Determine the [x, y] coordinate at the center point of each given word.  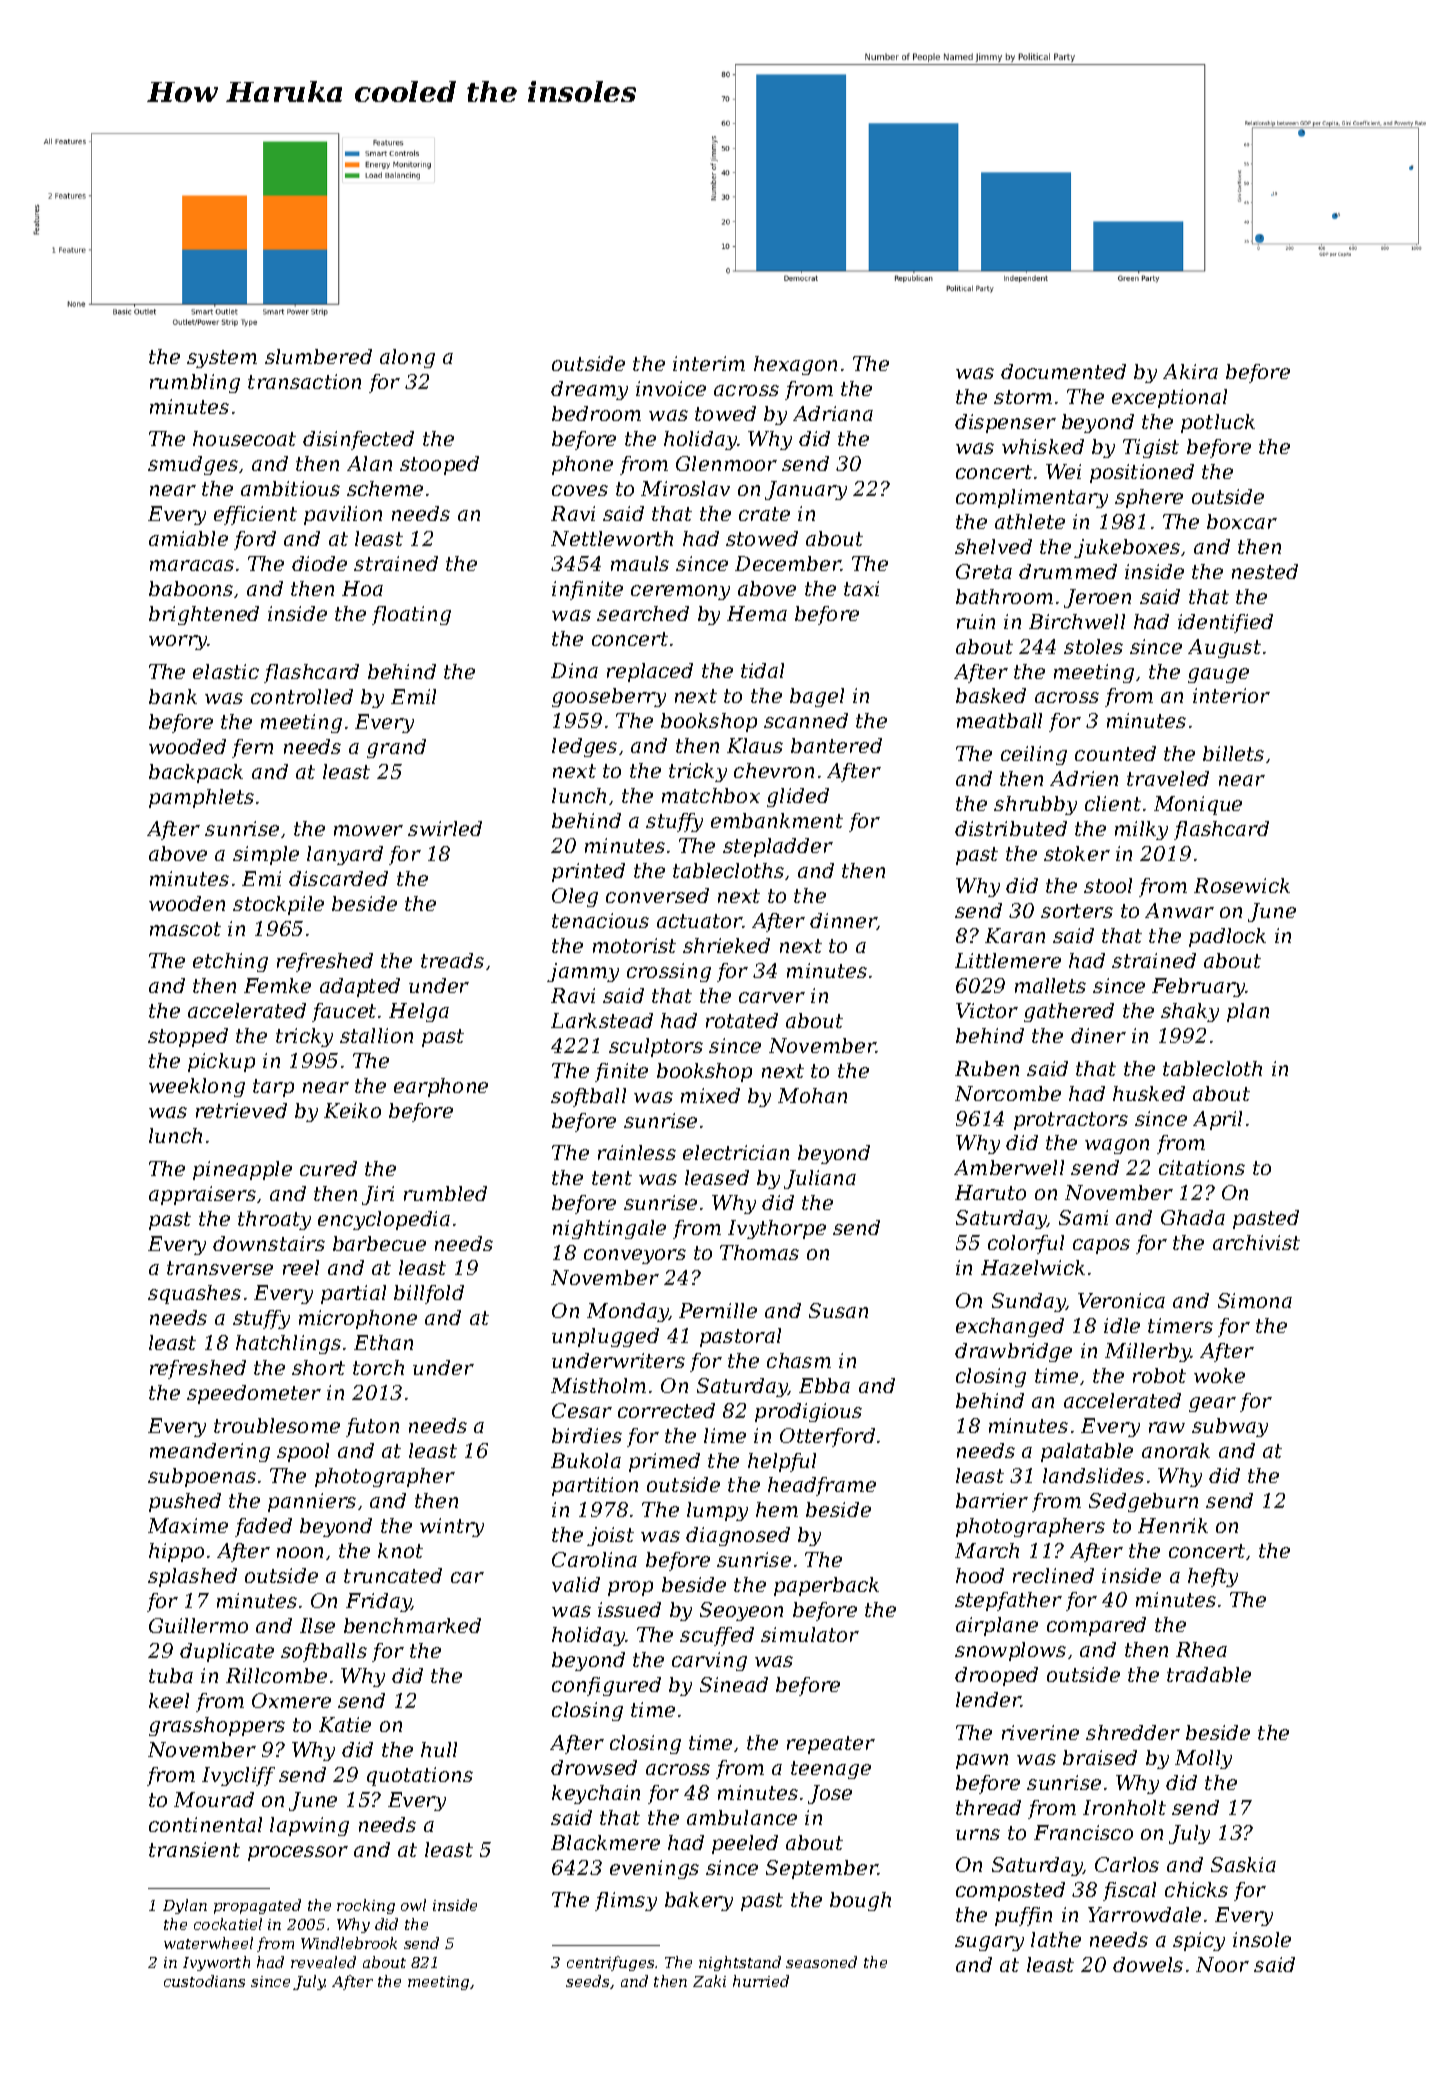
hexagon [795, 365]
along [407, 358]
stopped [188, 1037]
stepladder [778, 847]
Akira [1190, 371]
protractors [1071, 1121]
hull [439, 1749]
